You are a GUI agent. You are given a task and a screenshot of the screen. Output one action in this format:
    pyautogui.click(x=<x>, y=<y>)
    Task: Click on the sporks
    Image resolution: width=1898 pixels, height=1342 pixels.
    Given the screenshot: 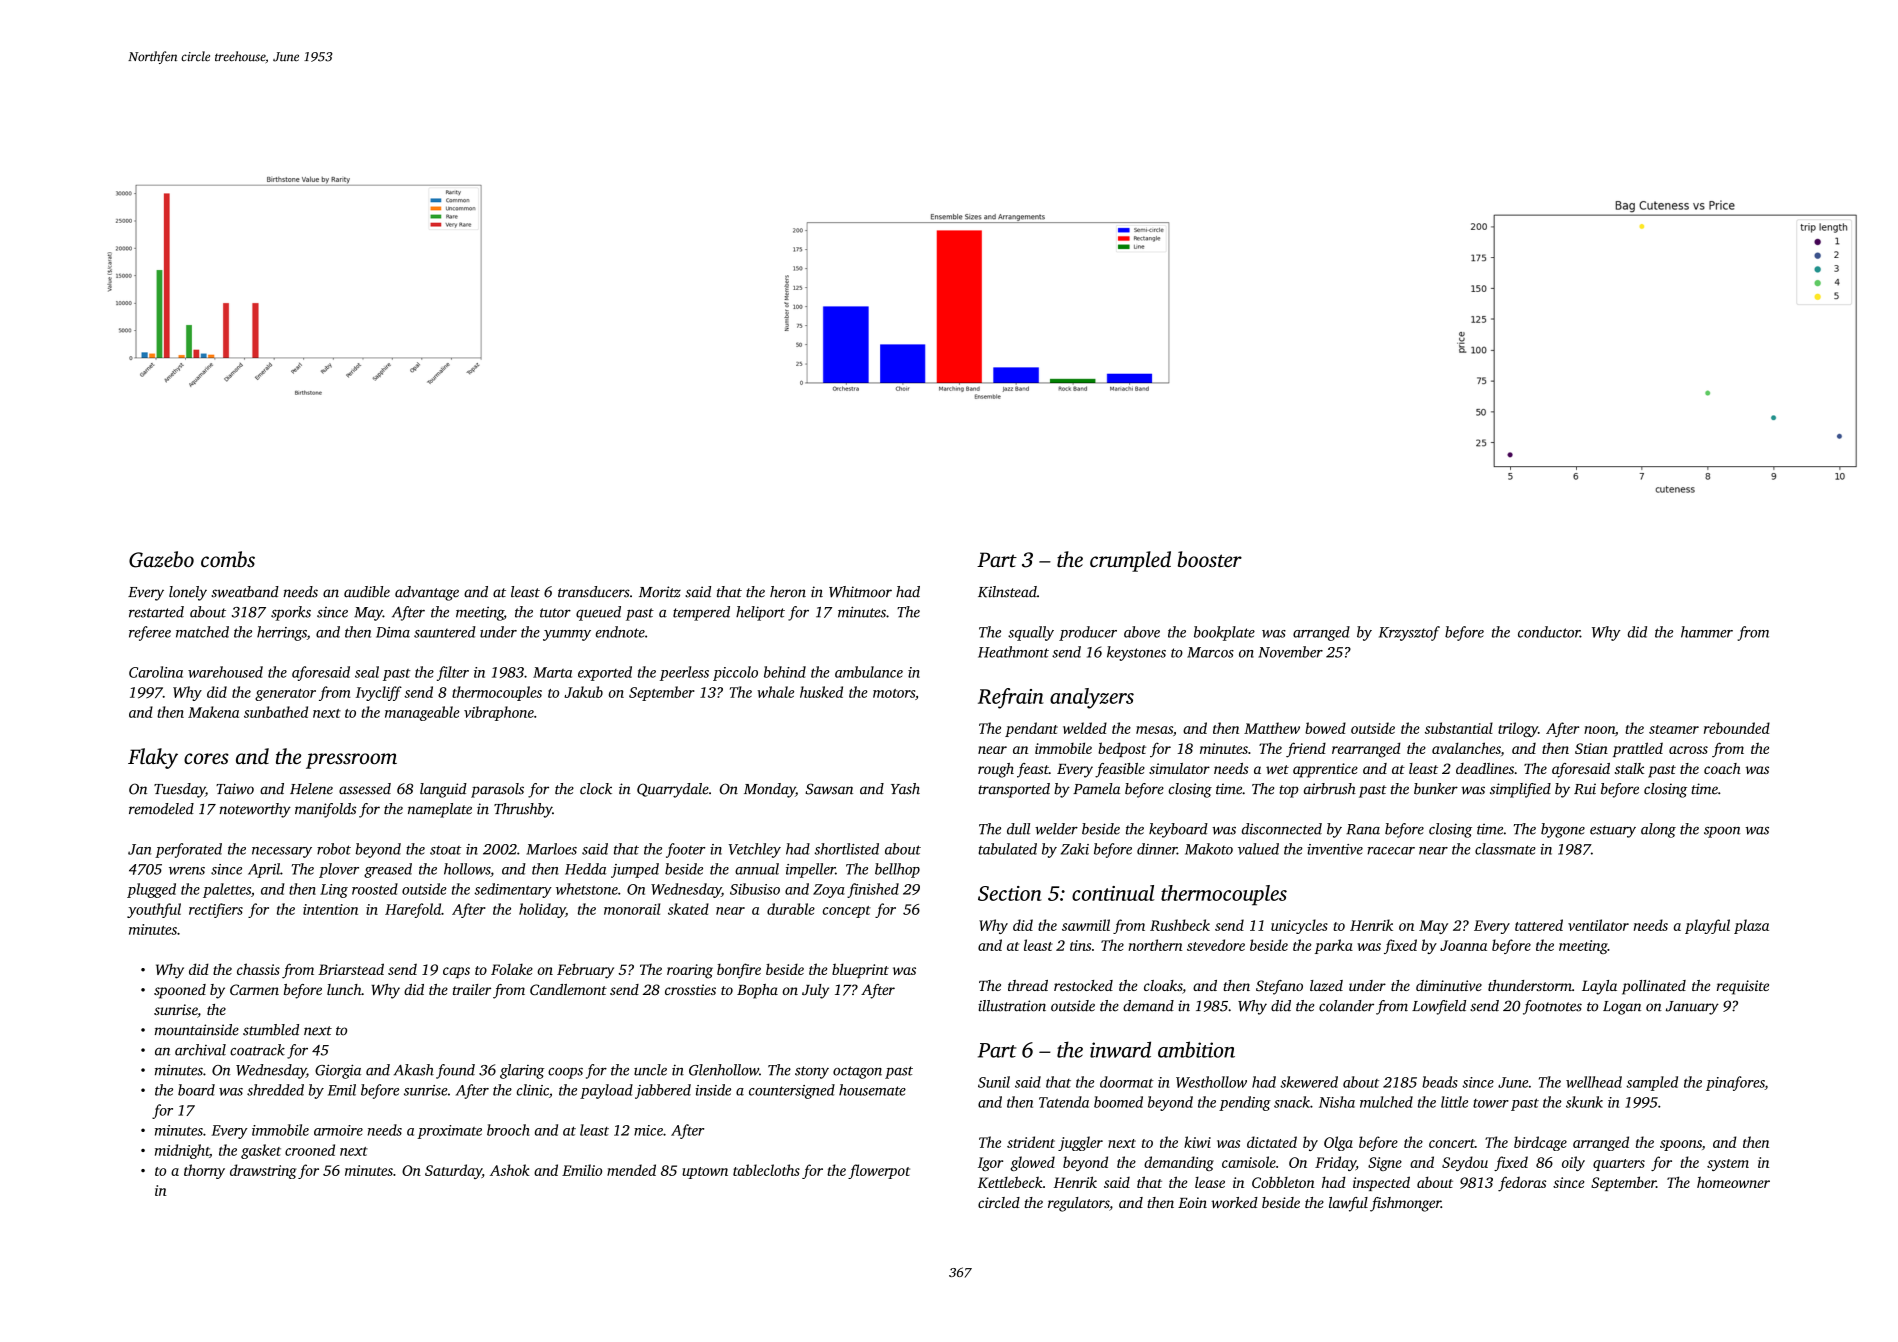 What is the action you would take?
    pyautogui.click(x=291, y=613)
